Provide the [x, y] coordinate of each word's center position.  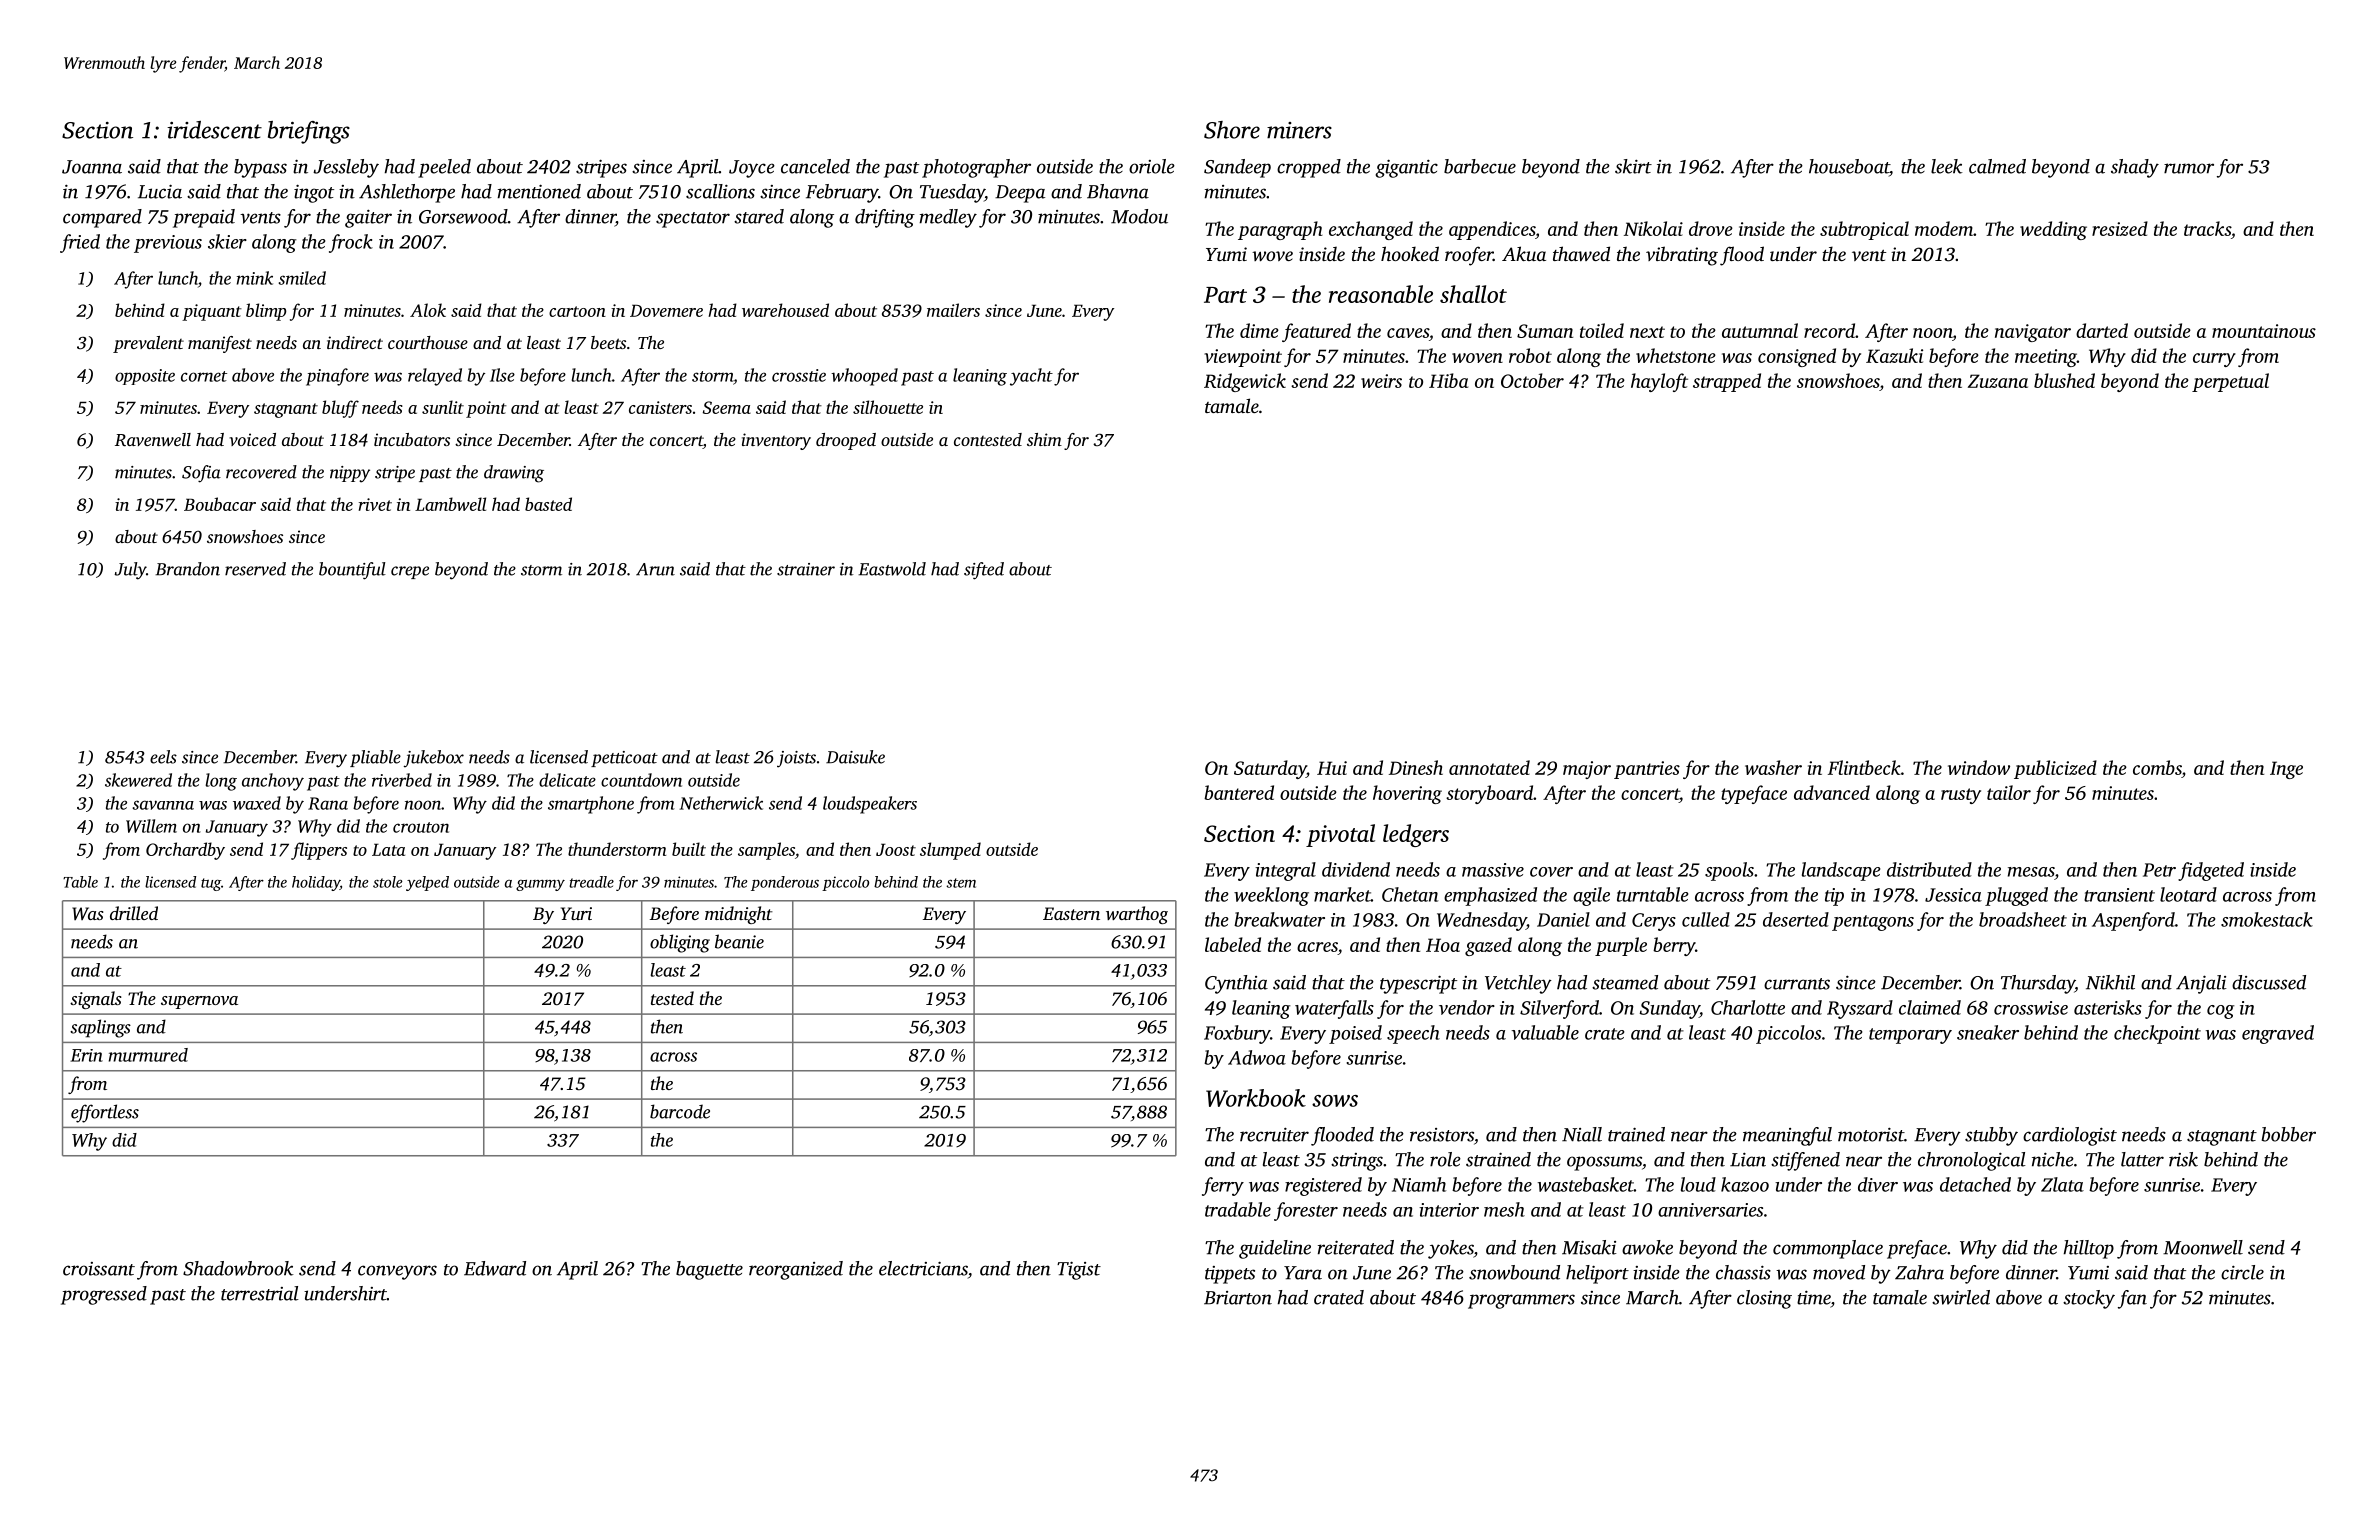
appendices [1492, 230]
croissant [99, 1269]
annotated [1489, 767]
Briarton [1238, 1298]
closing [1764, 1299]
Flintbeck [1864, 767]
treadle [591, 882]
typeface [1754, 794]
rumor [2189, 168]
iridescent [214, 130]
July [130, 571]
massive [1493, 870]
